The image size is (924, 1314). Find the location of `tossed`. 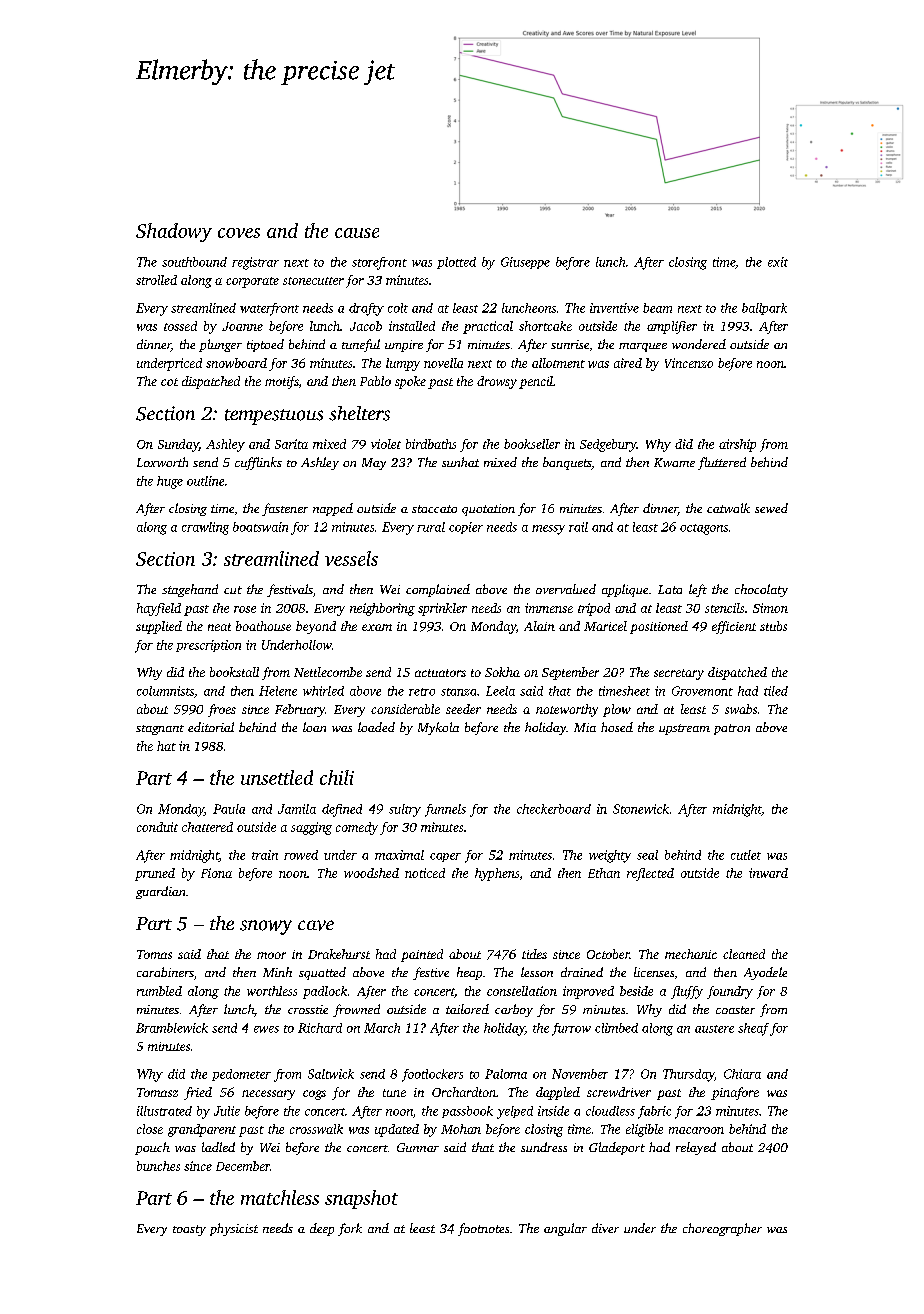

tossed is located at coordinates (180, 326).
